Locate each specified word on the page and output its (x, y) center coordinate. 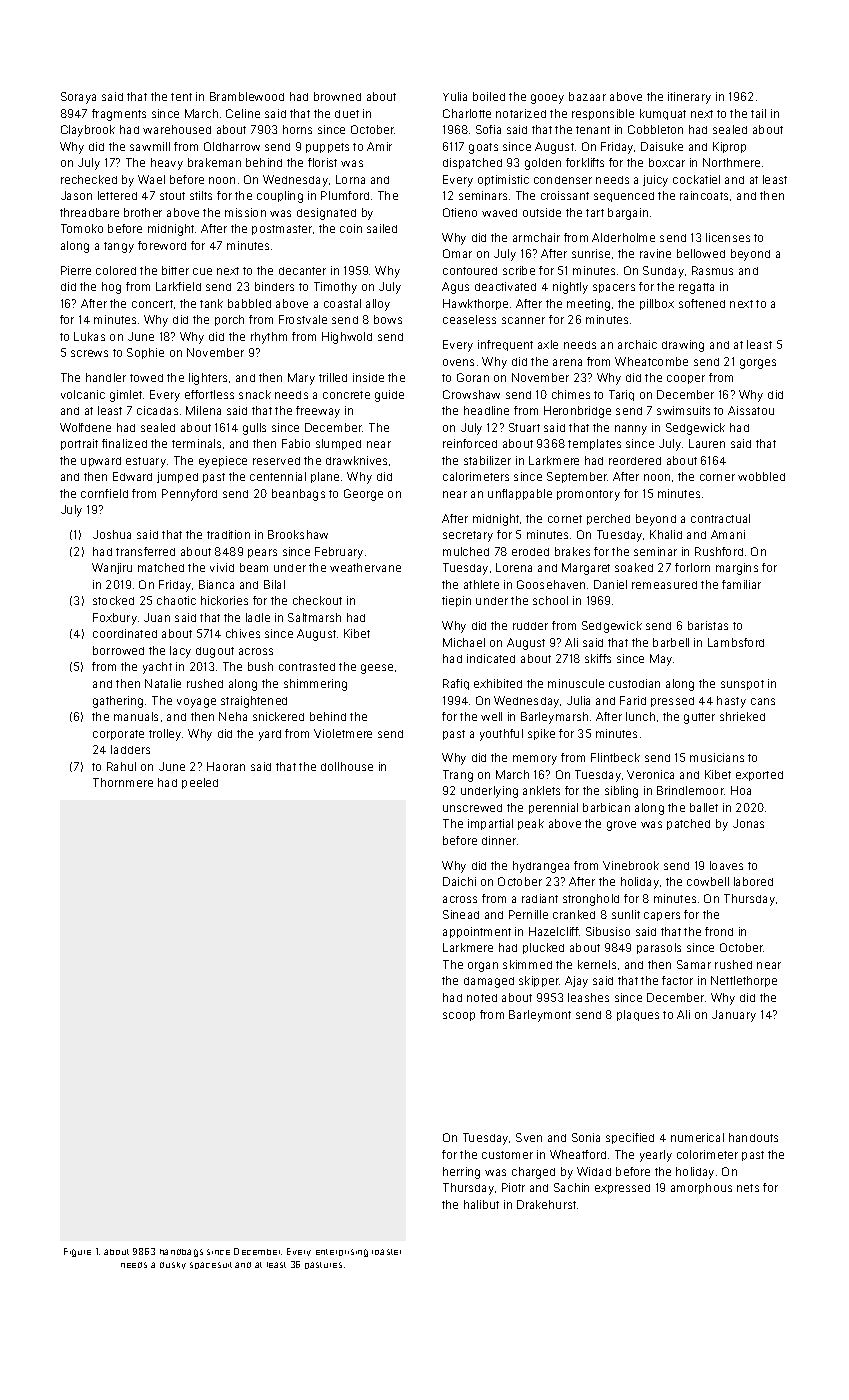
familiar (741, 584)
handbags (181, 1253)
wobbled (761, 476)
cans (763, 701)
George (363, 495)
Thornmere (123, 782)
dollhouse (347, 766)
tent (181, 97)
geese (377, 669)
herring (461, 1173)
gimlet (126, 396)
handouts (753, 1137)
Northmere (731, 162)
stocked (113, 600)
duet (347, 114)
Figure (77, 1252)
